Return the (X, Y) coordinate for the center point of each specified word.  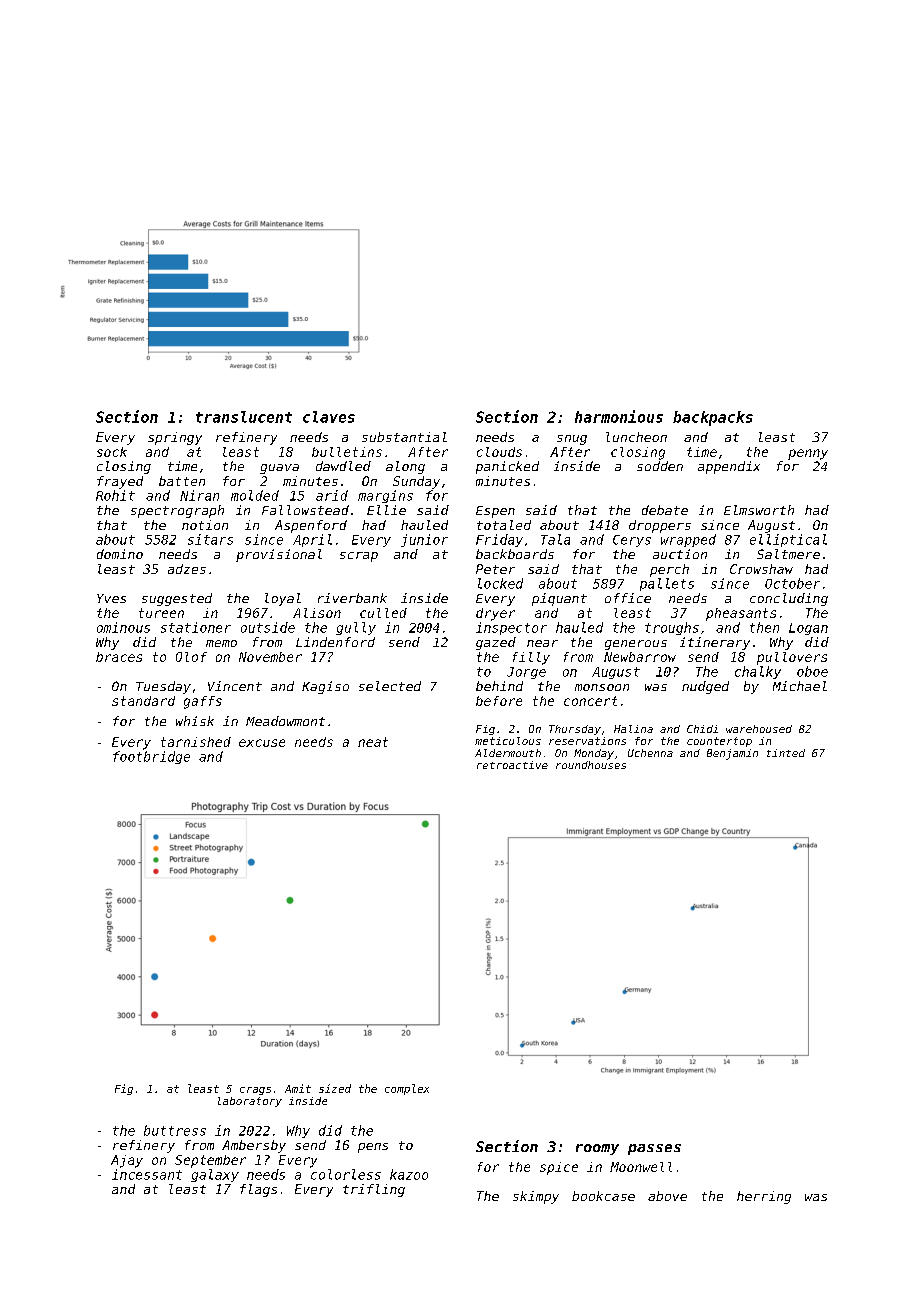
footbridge (151, 757)
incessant (147, 1174)
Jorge (526, 673)
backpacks (713, 418)
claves (329, 417)
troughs (672, 628)
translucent (244, 417)
